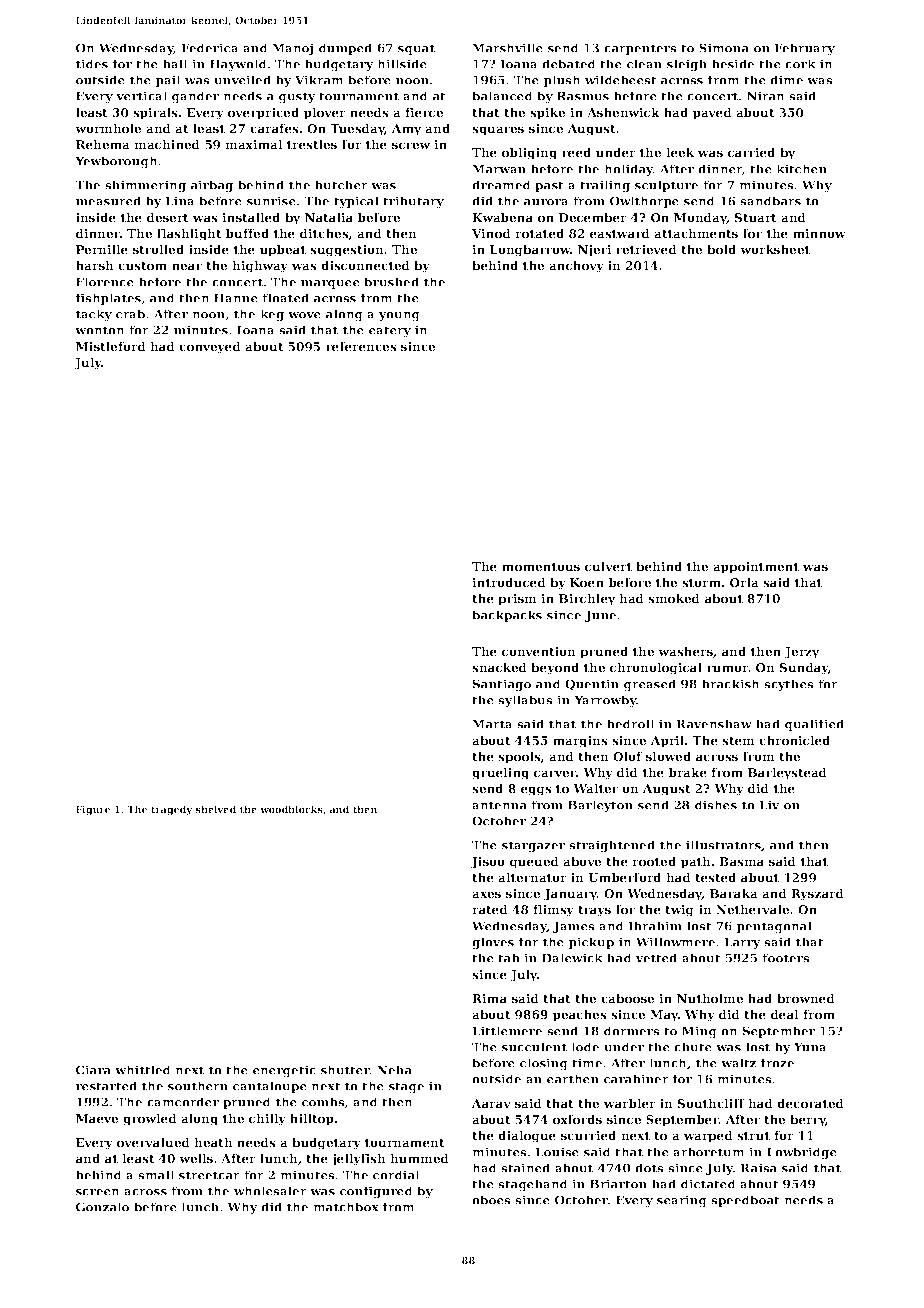 The image size is (924, 1308). Describe the element at coordinates (804, 669) in the document. I see `Sunday` at that location.
